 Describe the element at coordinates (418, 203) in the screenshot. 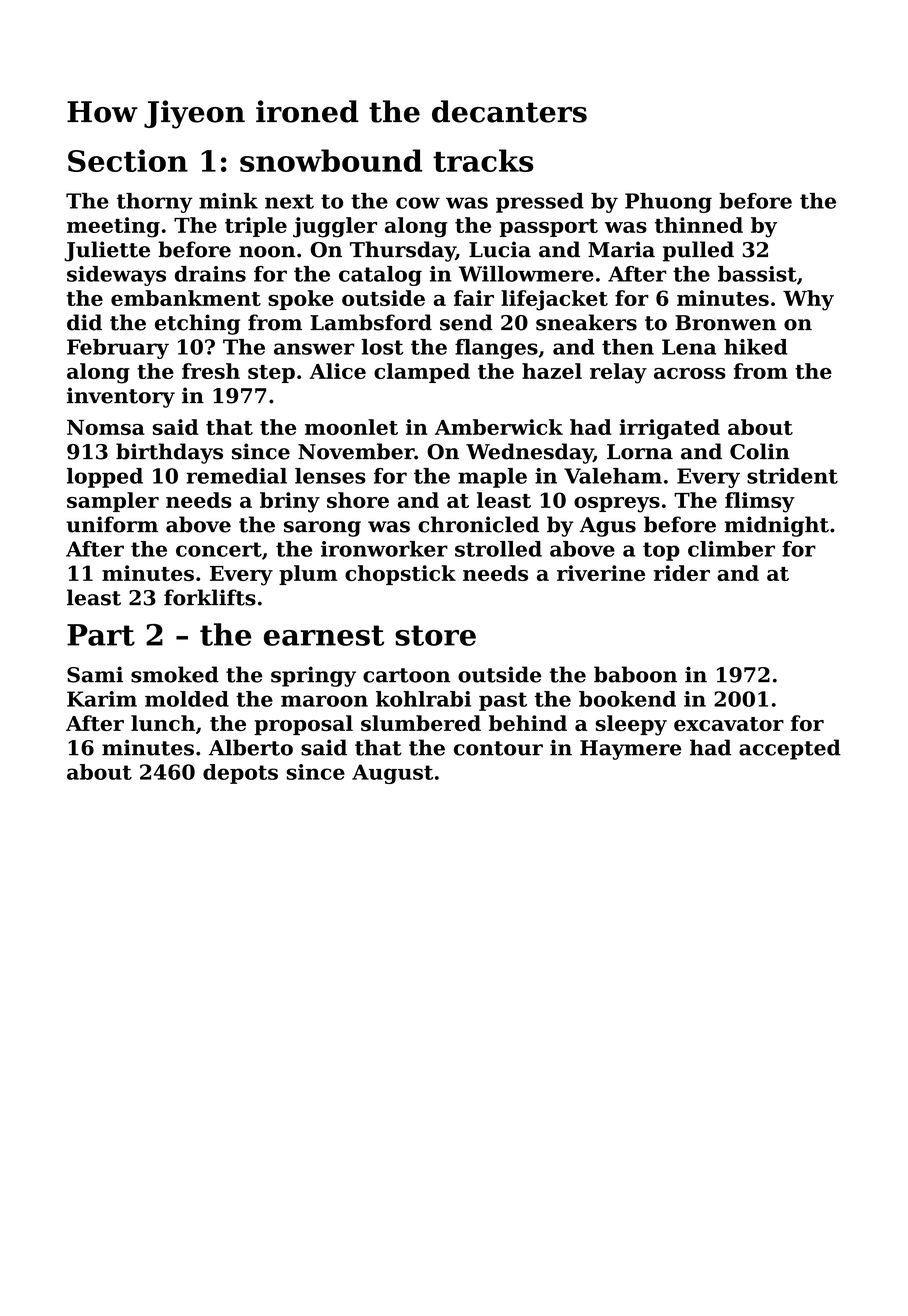

I see `cow` at that location.
